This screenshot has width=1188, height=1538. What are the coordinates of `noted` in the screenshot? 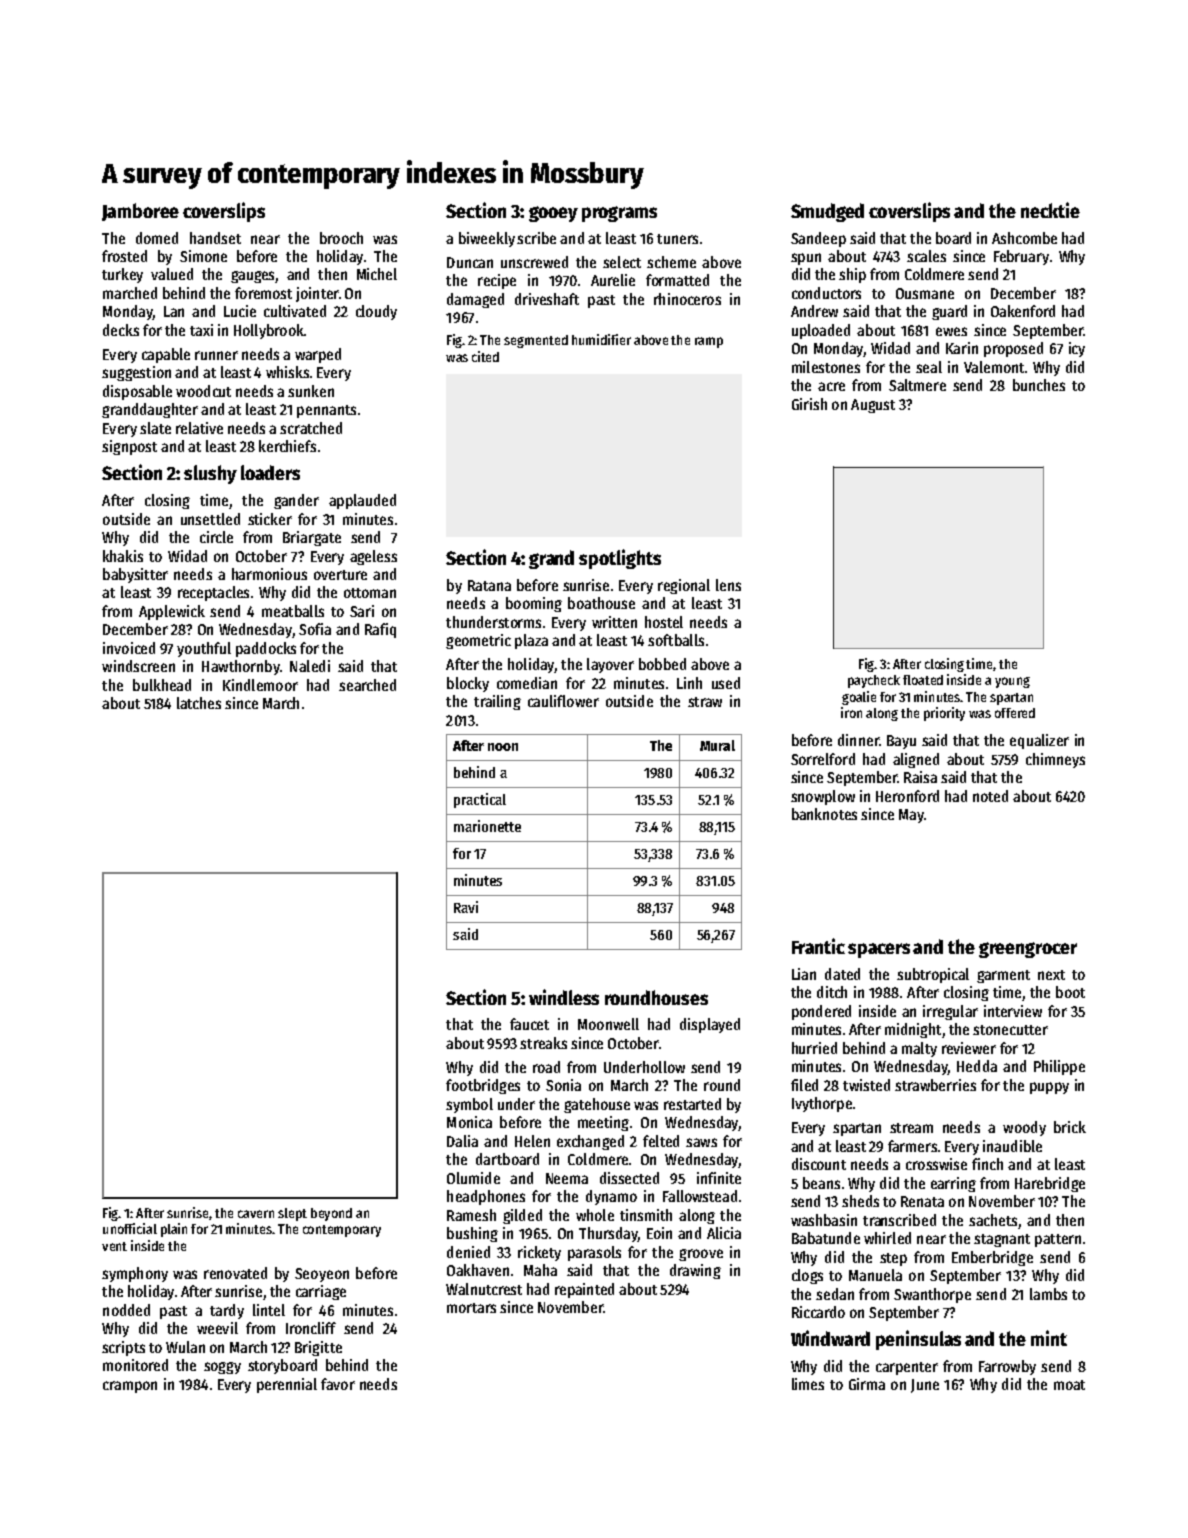 It's located at (990, 796).
